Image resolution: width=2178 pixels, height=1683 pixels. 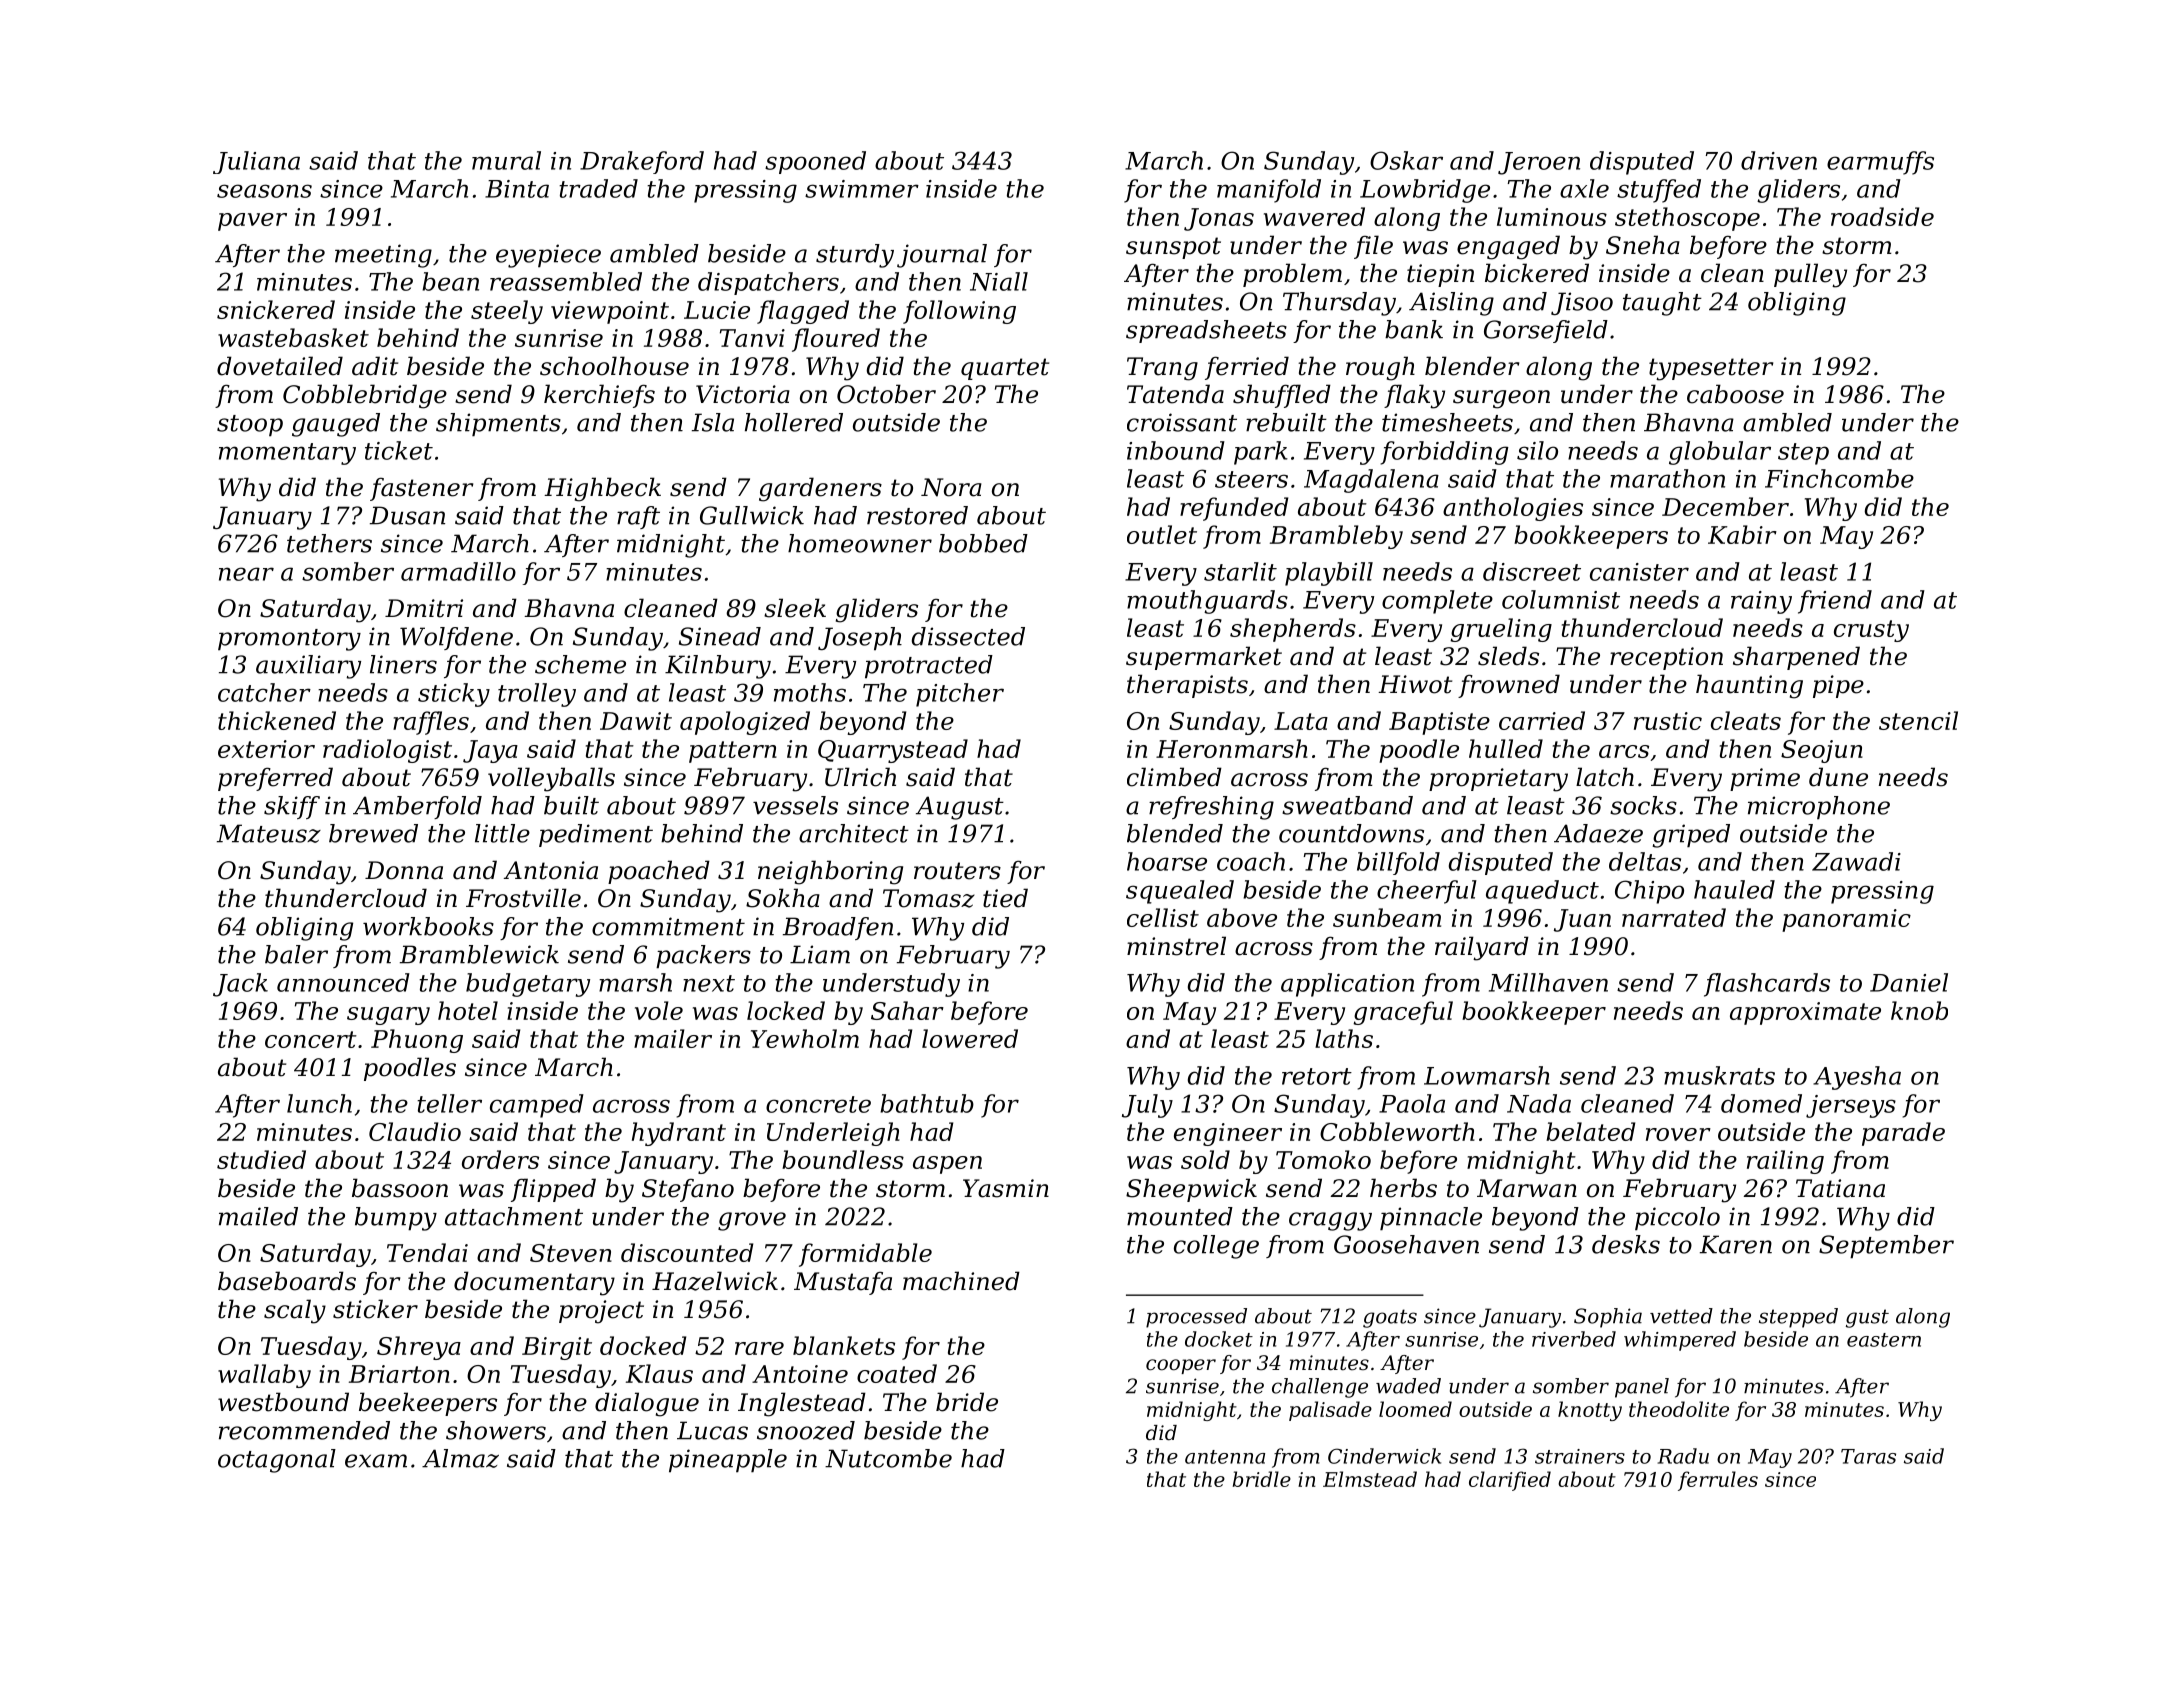 What do you see at coordinates (1720, 453) in the image?
I see `globular` at bounding box center [1720, 453].
